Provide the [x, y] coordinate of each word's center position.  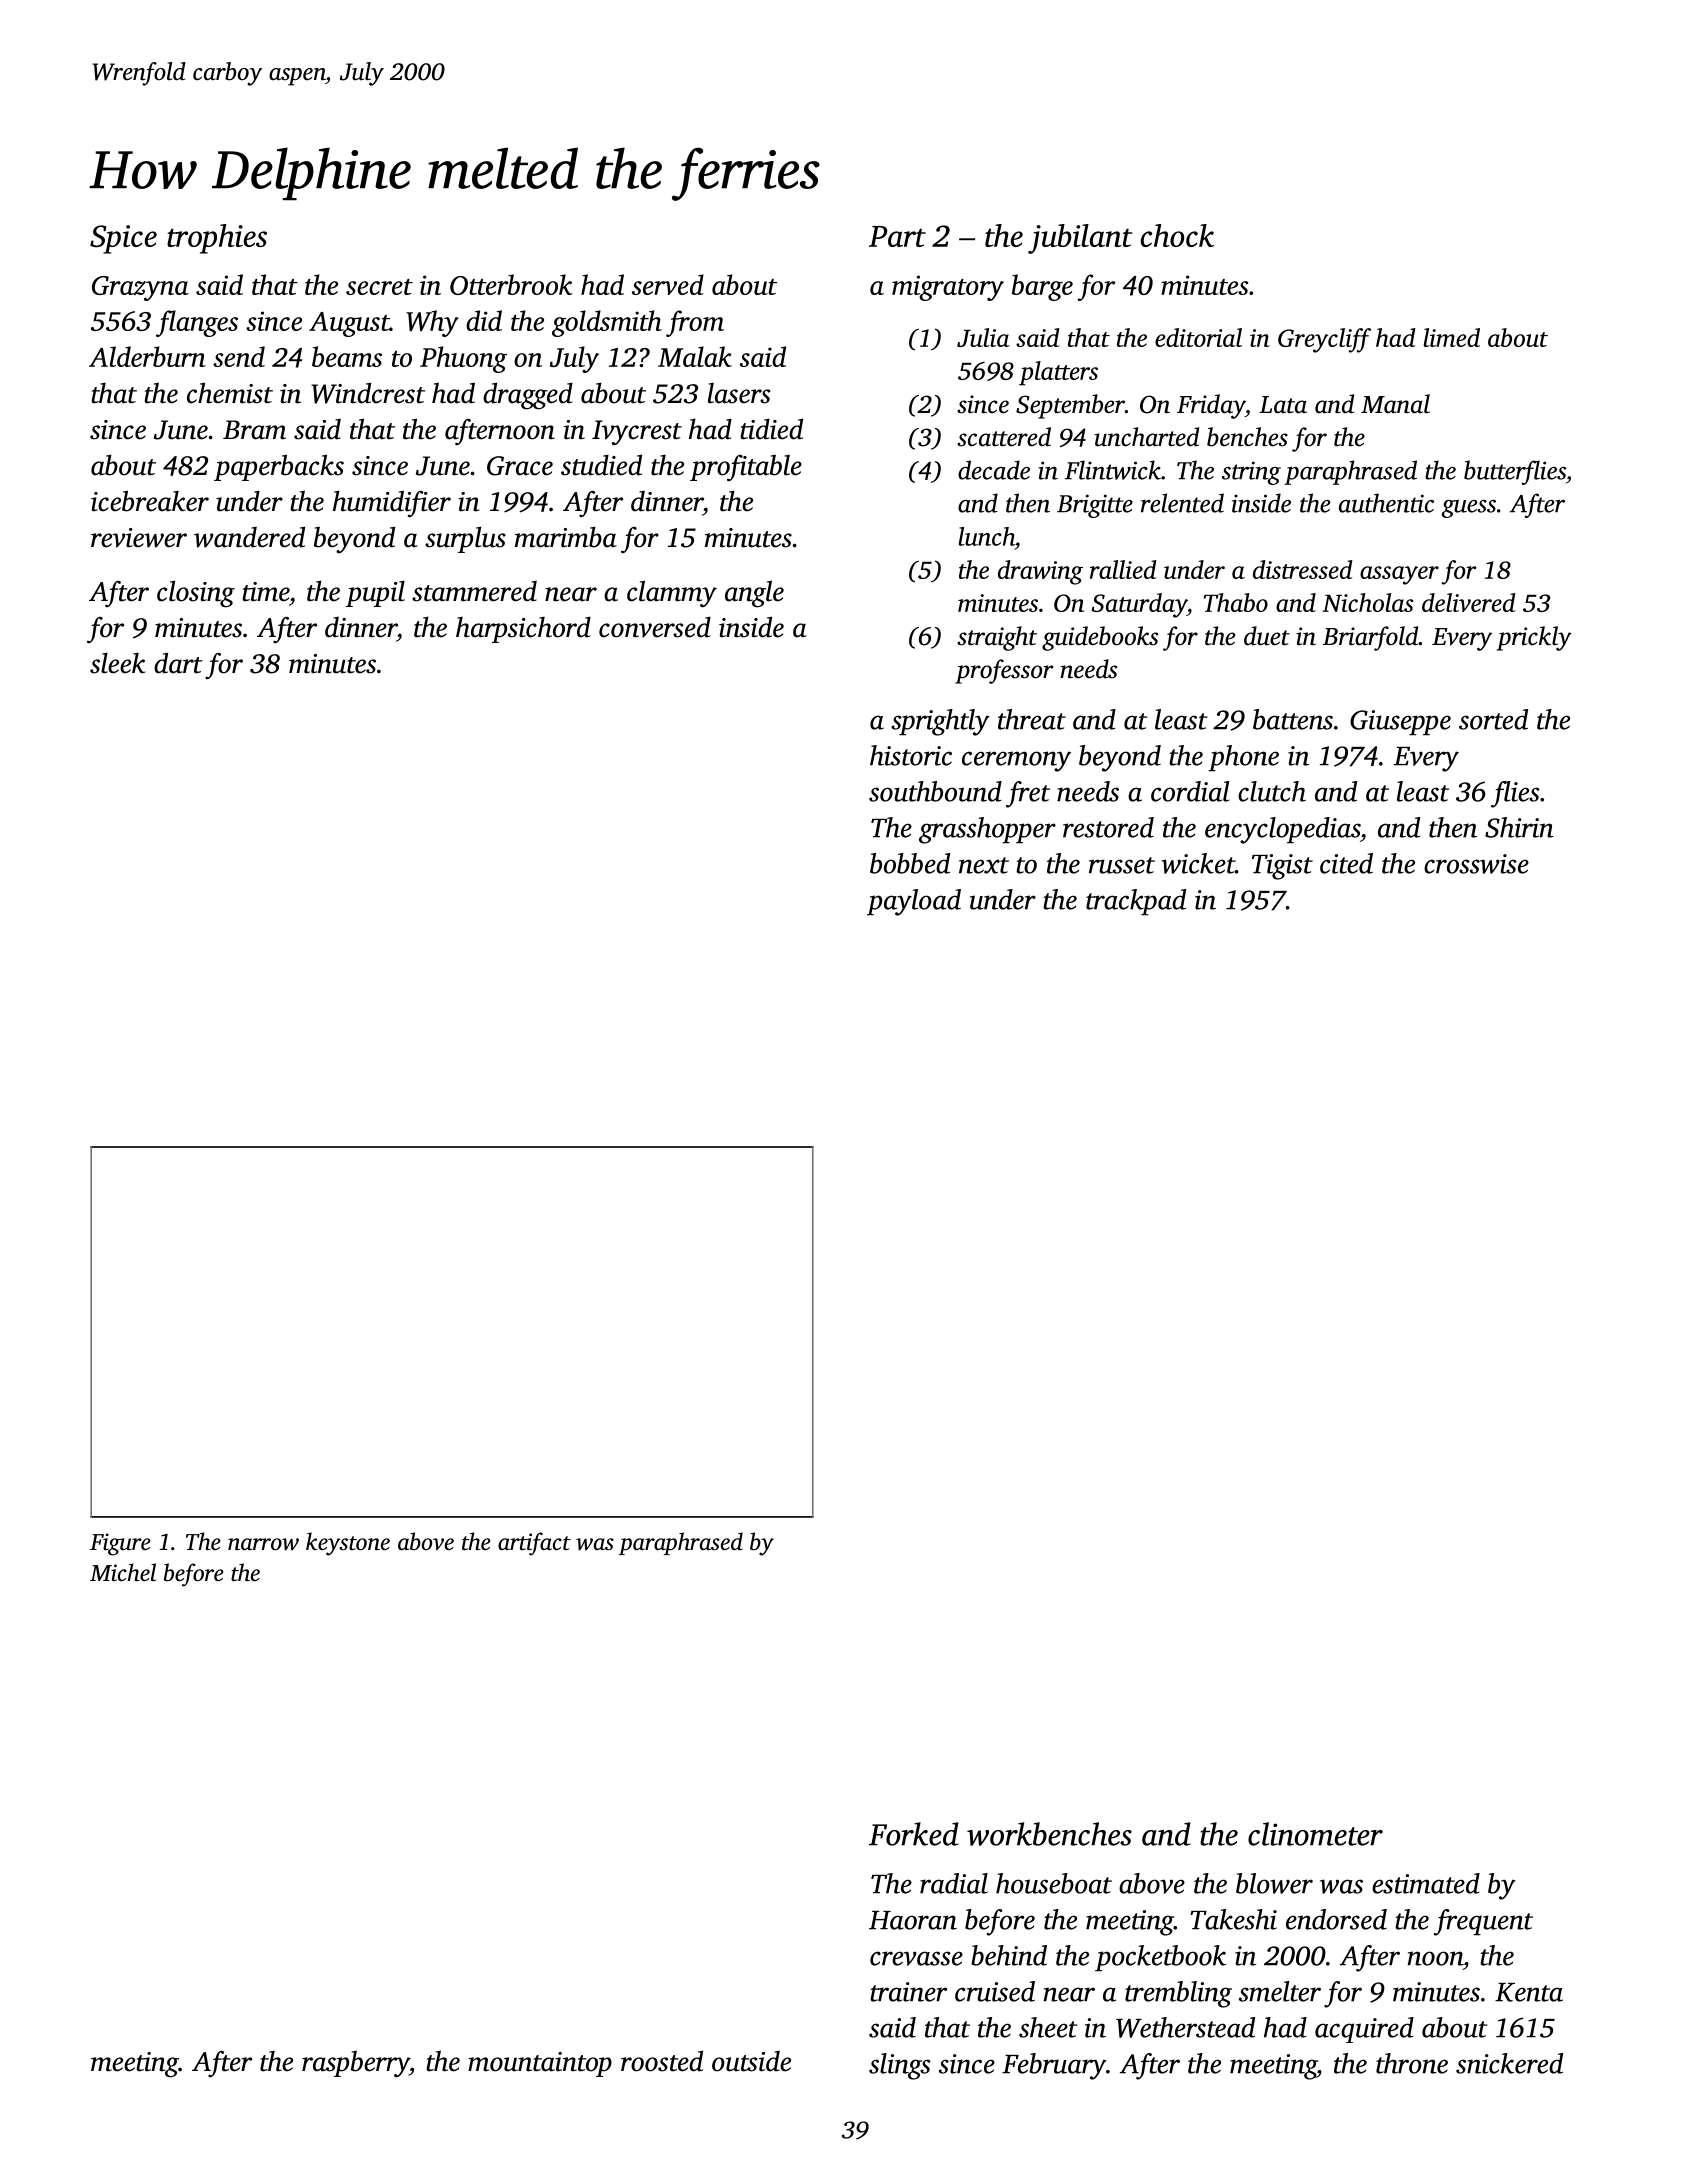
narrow [263, 1544]
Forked [913, 1834]
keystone [348, 1544]
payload [914, 902]
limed [1452, 337]
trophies [217, 239]
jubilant [1080, 239]
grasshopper [987, 830]
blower [1274, 1883]
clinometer [1315, 1834]
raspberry [355, 2064]
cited [1346, 863]
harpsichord [523, 630]
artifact [534, 1544]
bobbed [910, 863]
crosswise [1476, 864]
